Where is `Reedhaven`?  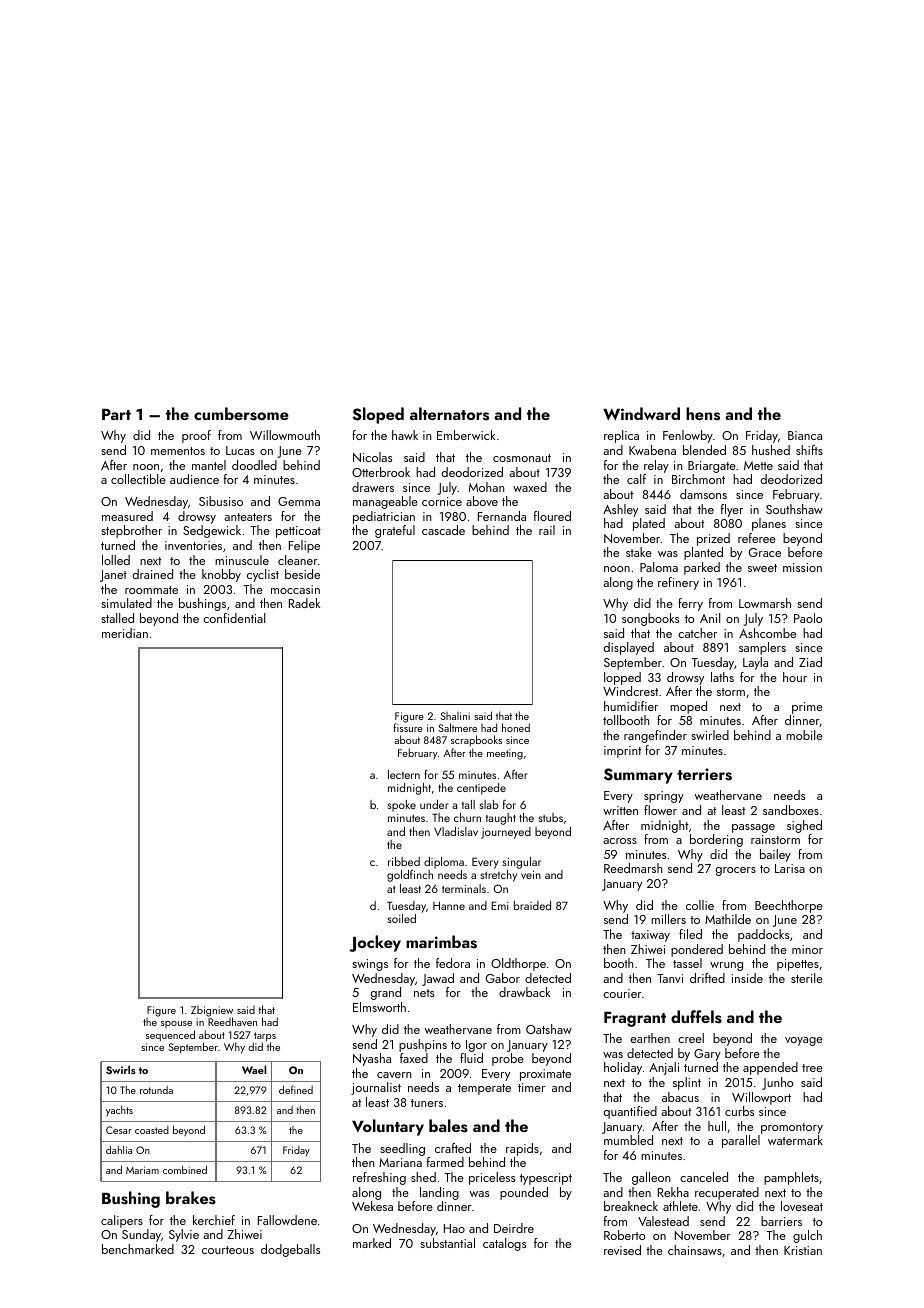
Reedhaven is located at coordinates (232, 1022).
